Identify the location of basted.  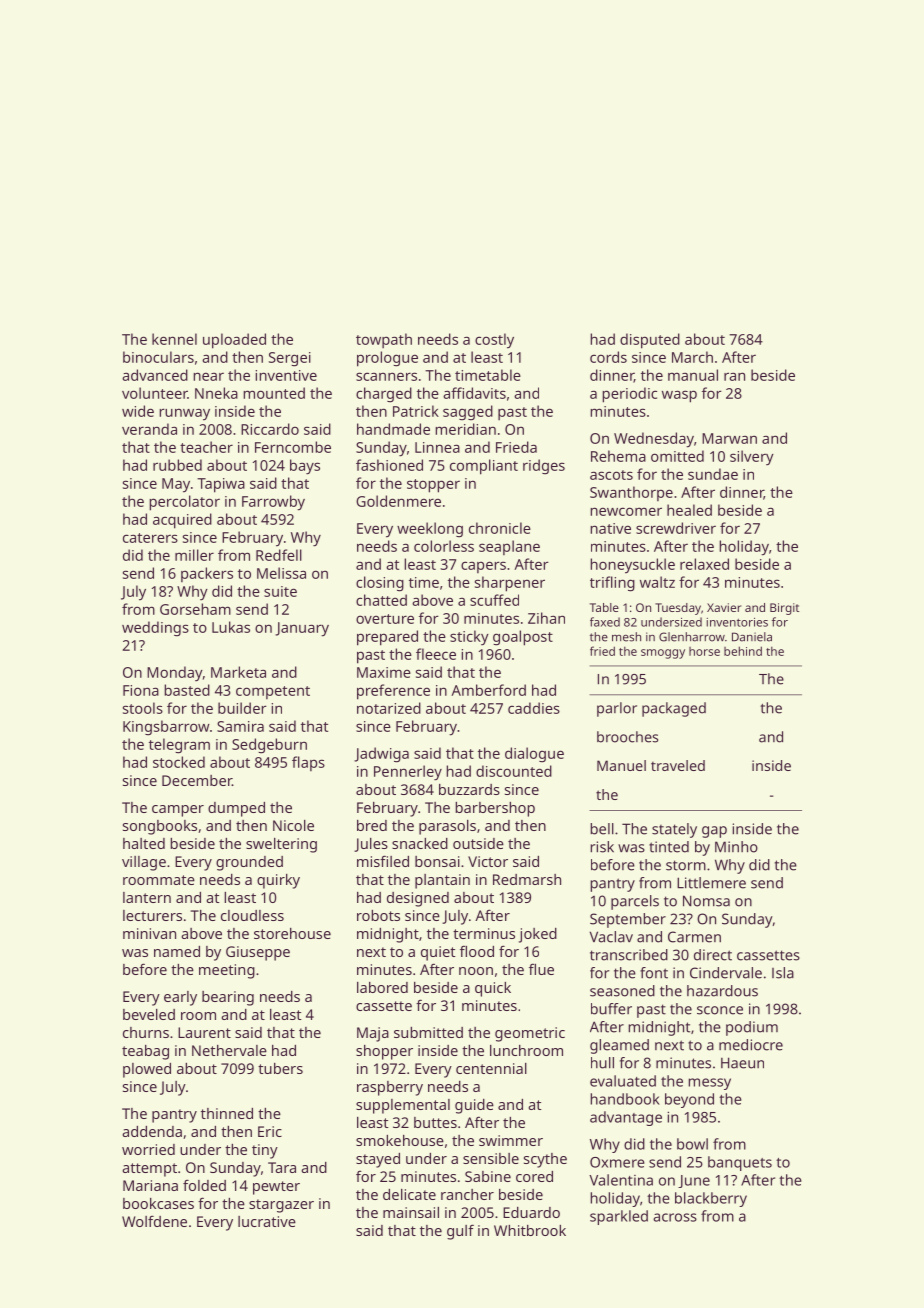
(187, 690).
